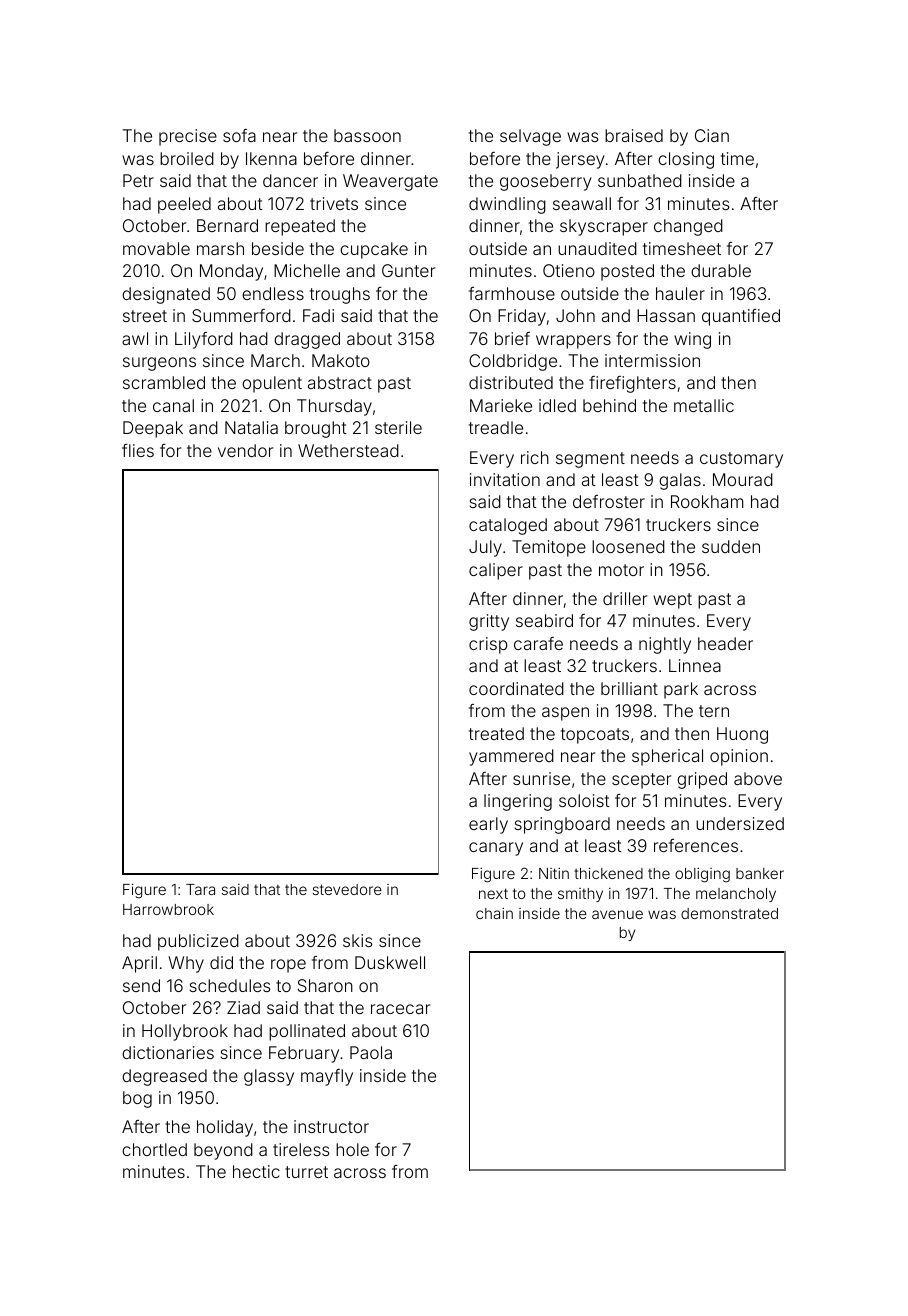 This screenshot has height=1316, width=908. What do you see at coordinates (137, 1099) in the screenshot?
I see `bog` at bounding box center [137, 1099].
